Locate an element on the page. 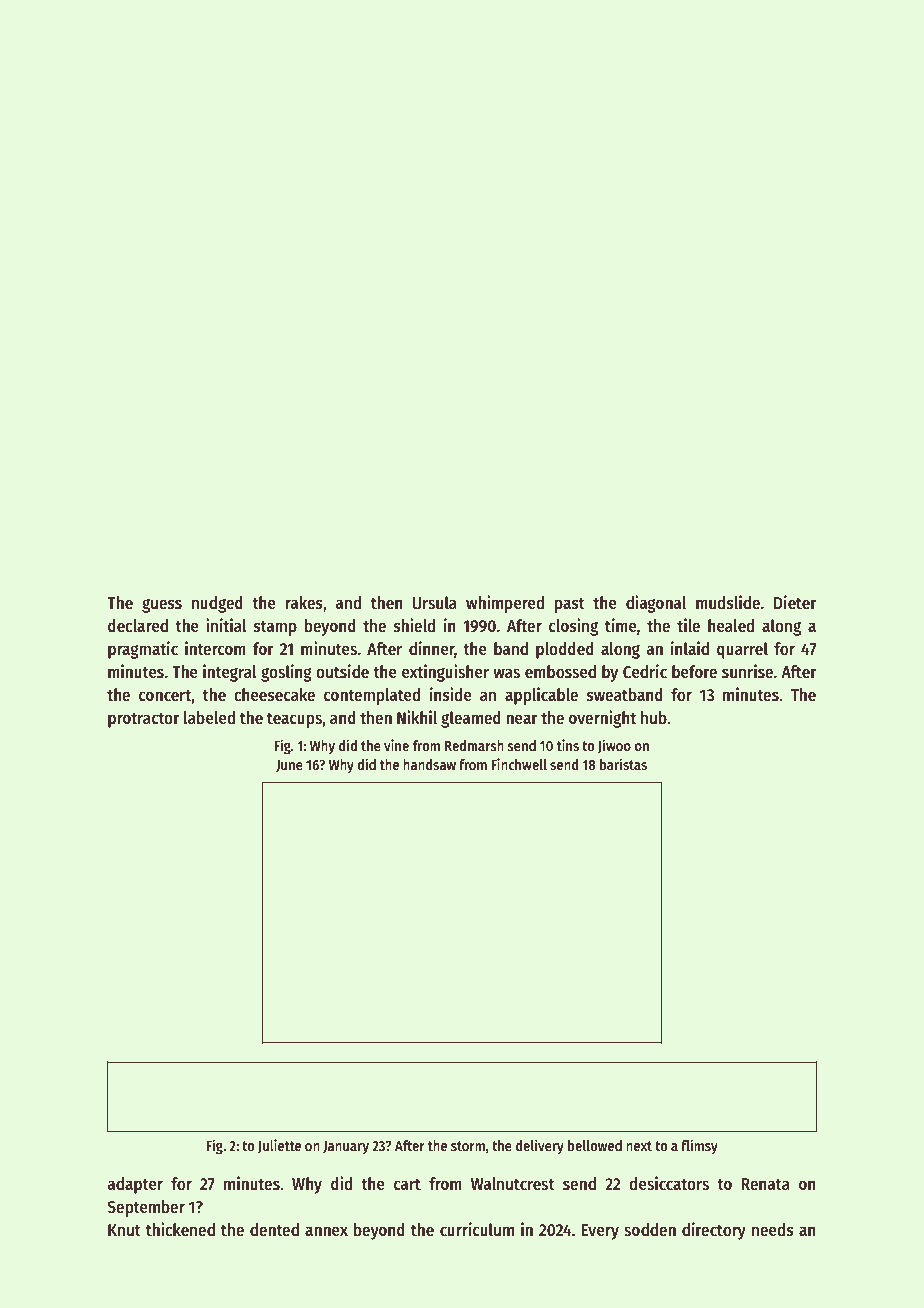  delivery is located at coordinates (540, 1146).
